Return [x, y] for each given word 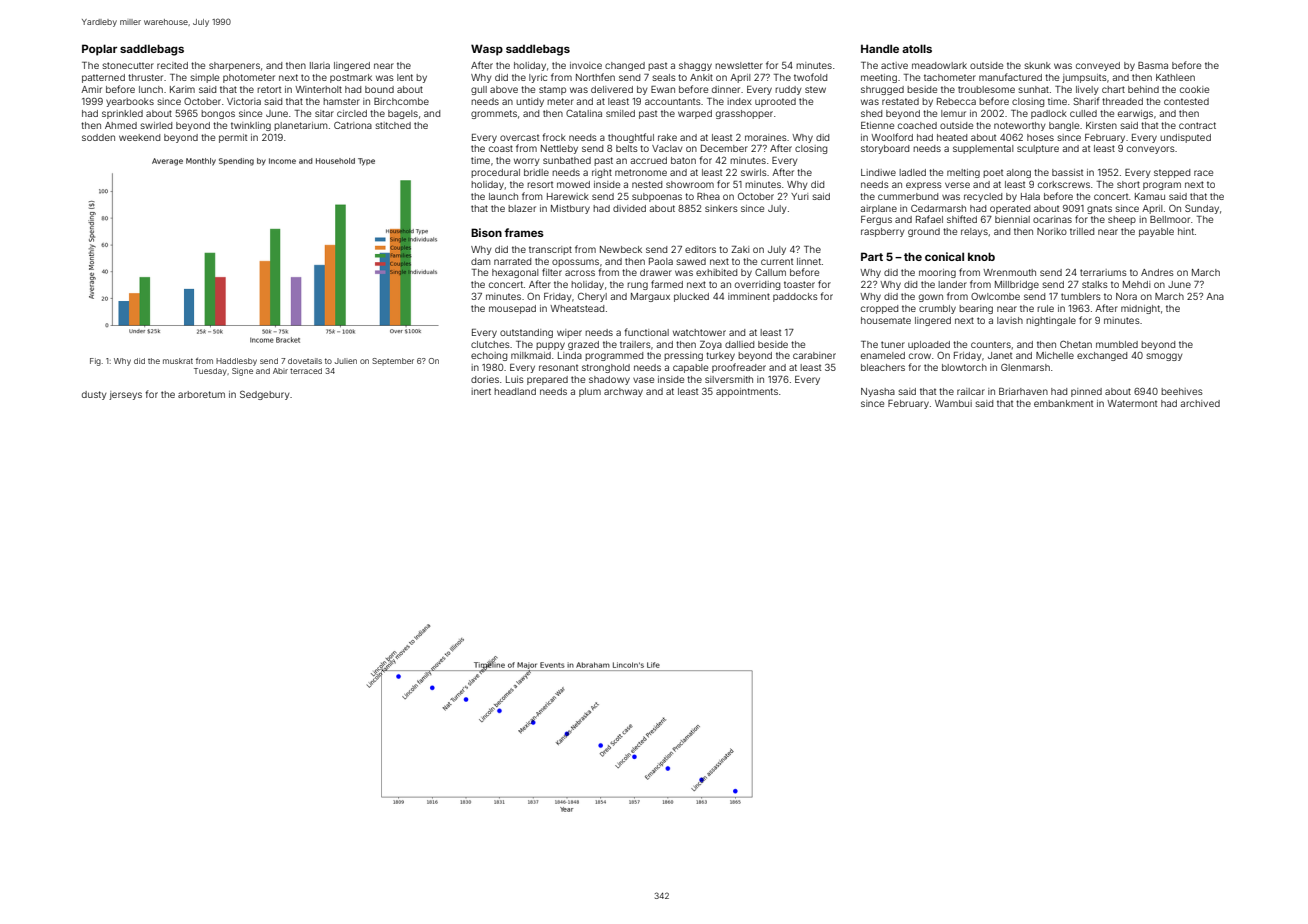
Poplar [99, 50]
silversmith [729, 379]
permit [233, 138]
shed [871, 113]
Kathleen [1175, 77]
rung [637, 286]
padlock [1049, 114]
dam [480, 261]
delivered [612, 89]
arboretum [201, 394]
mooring [937, 273]
